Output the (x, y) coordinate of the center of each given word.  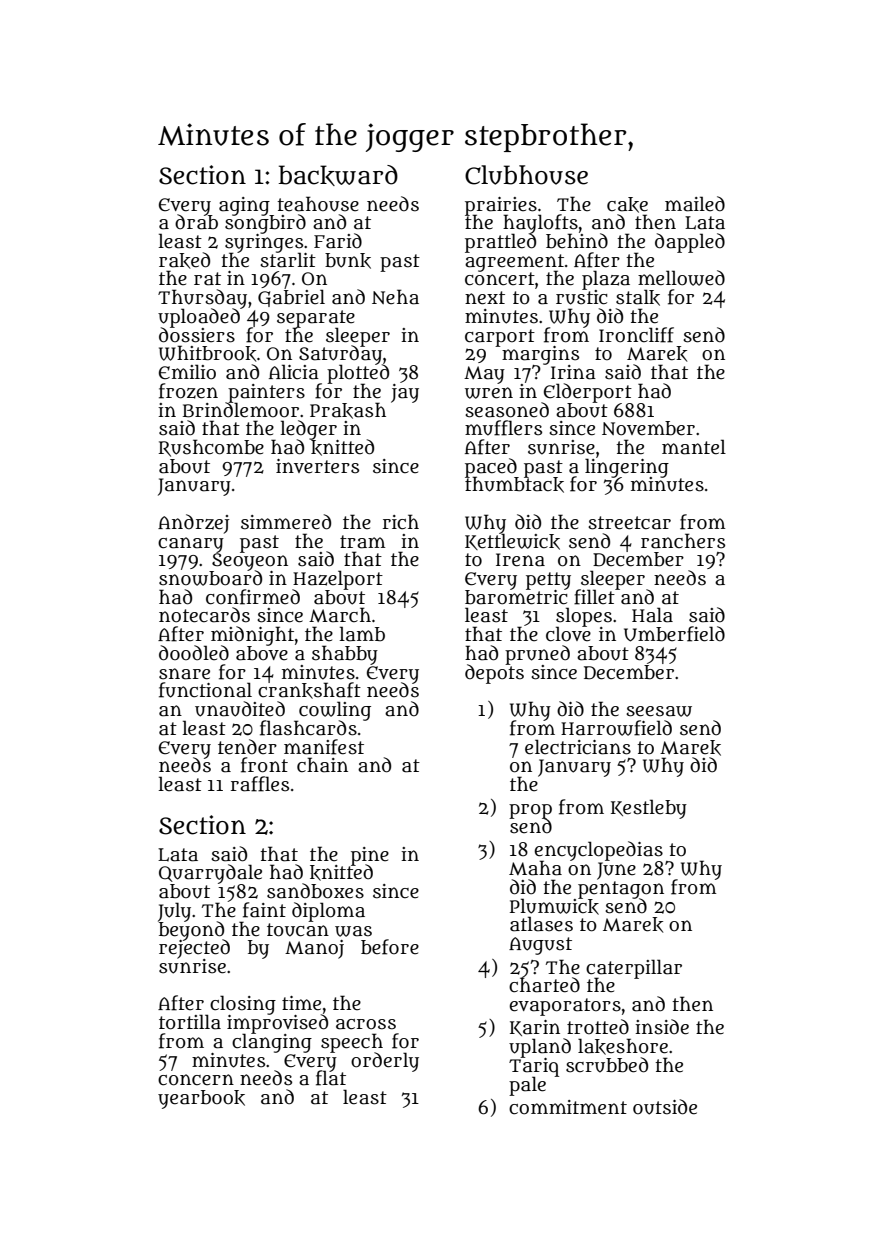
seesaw (659, 711)
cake (627, 205)
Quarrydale (210, 874)
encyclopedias (598, 851)
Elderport (588, 392)
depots (494, 674)
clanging (272, 1043)
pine (370, 856)
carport (500, 338)
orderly (385, 1062)
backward (338, 175)
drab (196, 222)
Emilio (187, 372)
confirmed (253, 597)
